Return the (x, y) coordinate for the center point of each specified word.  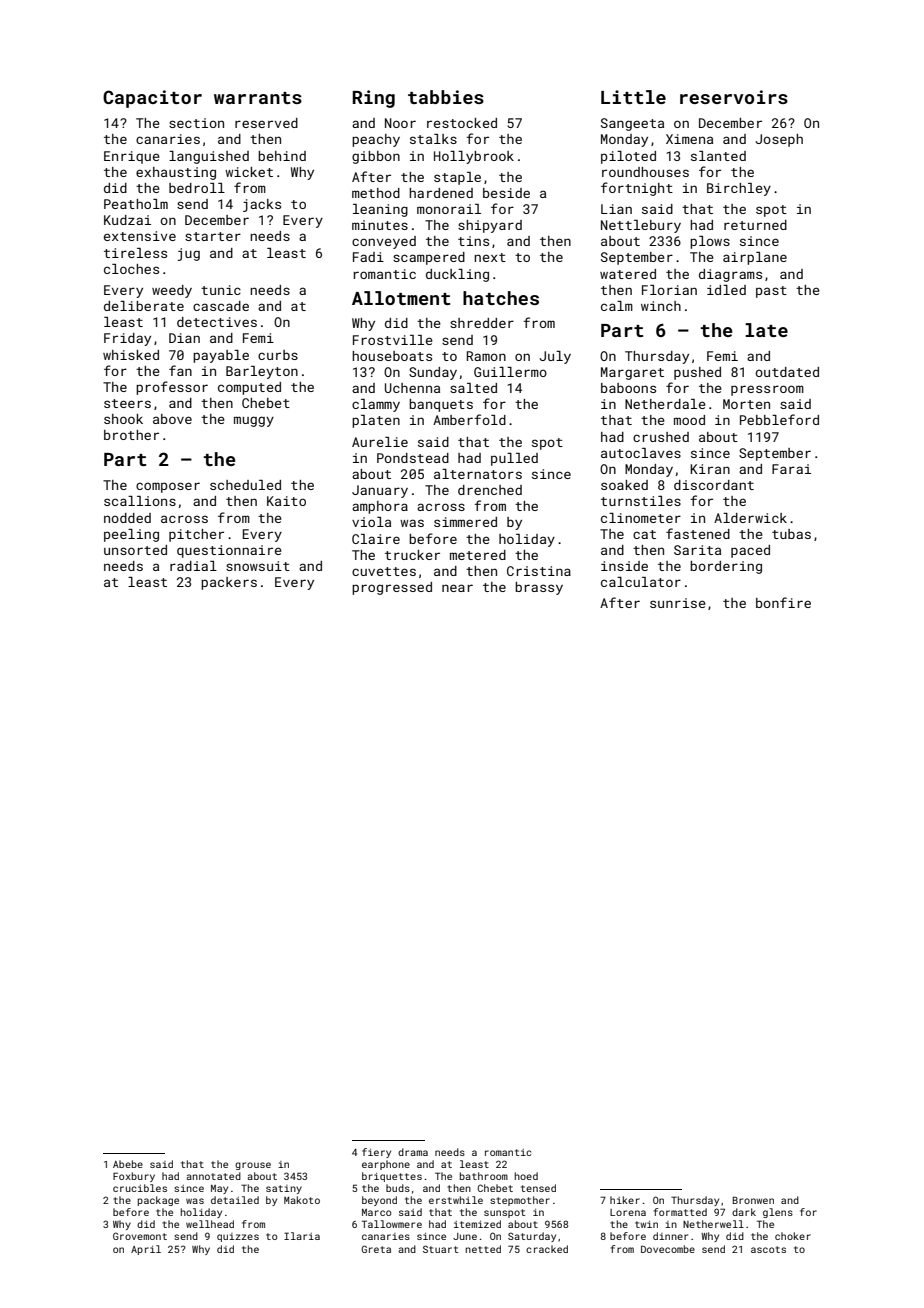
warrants (258, 98)
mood (689, 420)
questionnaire (229, 551)
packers (229, 583)
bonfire (783, 602)
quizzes (238, 1237)
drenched (490, 490)
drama (413, 1152)
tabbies (446, 97)
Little (633, 97)
